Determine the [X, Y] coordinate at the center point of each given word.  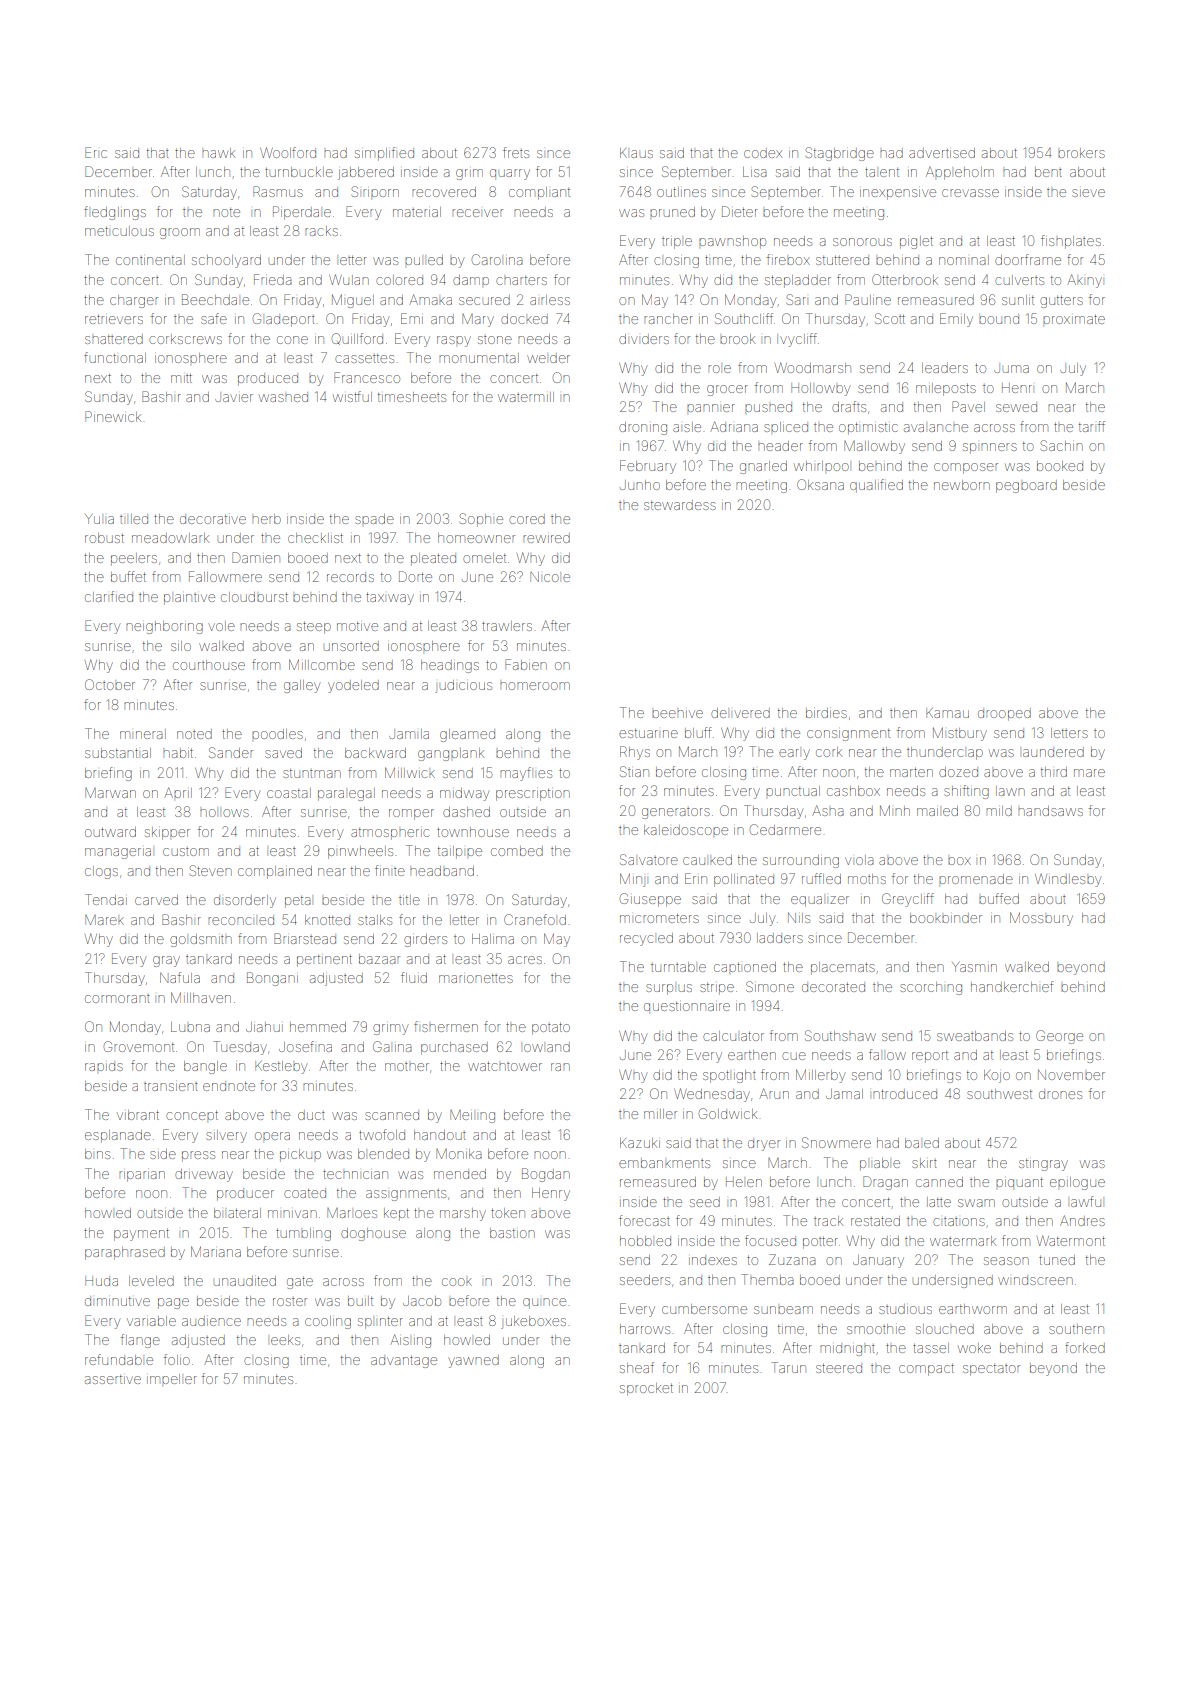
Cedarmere [785, 829]
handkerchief [1012, 986]
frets [516, 152]
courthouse [209, 665]
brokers [1081, 153]
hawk [218, 153]
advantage [404, 1361]
